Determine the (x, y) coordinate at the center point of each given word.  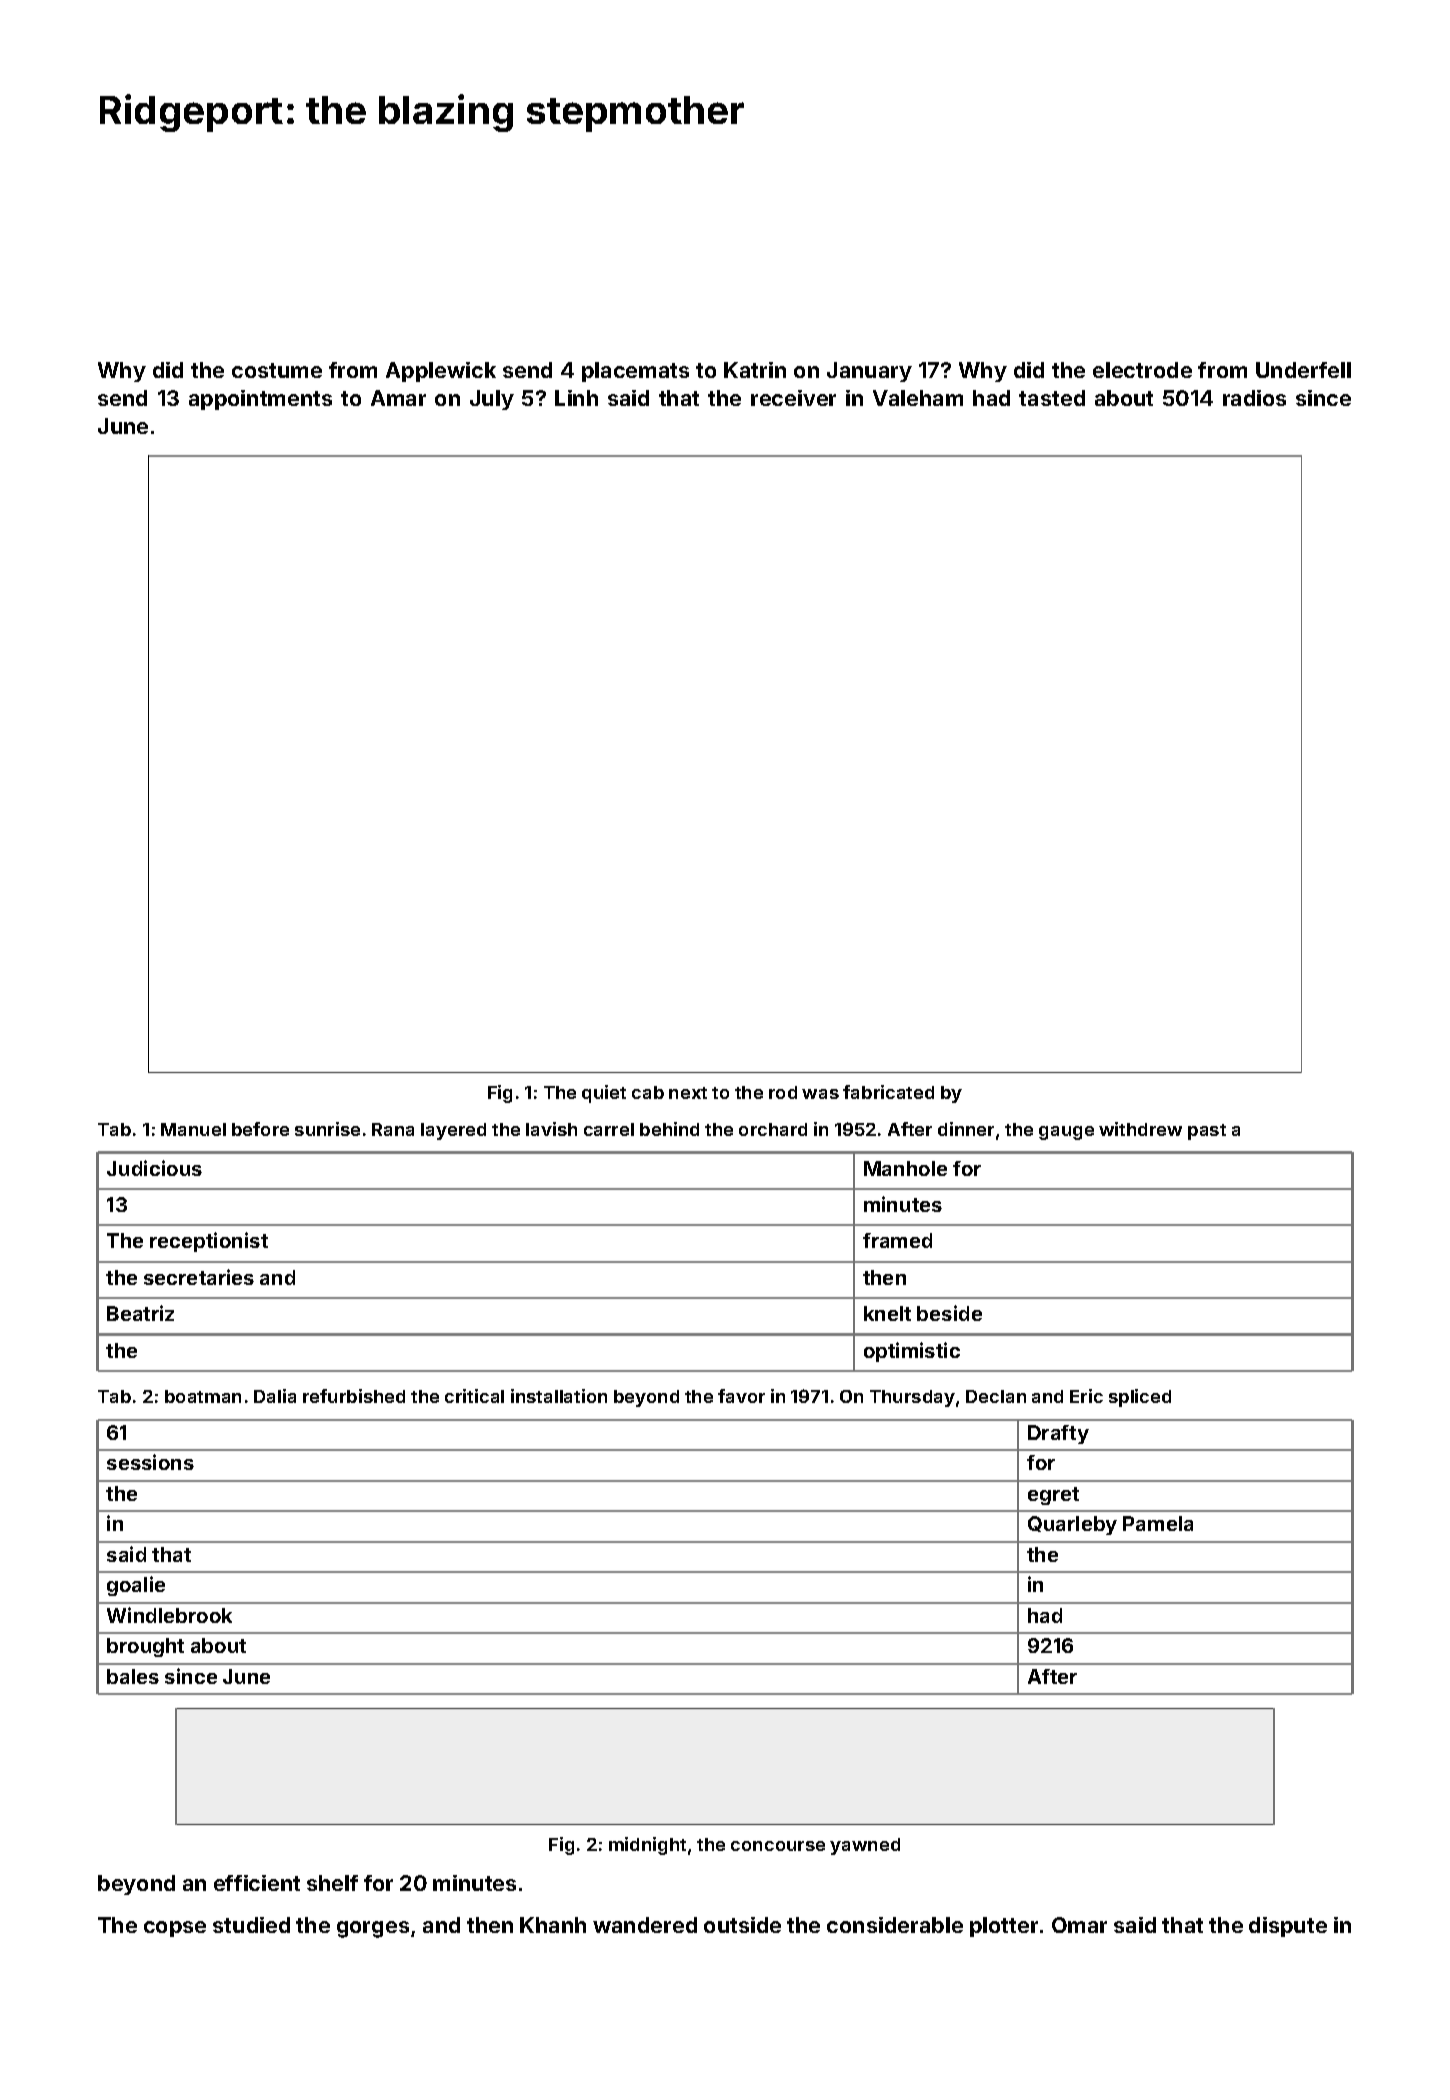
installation (559, 1396)
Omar (1079, 1925)
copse (175, 1929)
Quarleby (1072, 1525)
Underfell (1303, 370)
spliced (1140, 1398)
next (688, 1093)
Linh (576, 398)
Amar (398, 398)
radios (1254, 398)
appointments (260, 400)
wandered (645, 1925)
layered (453, 1131)
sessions (150, 1462)
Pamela (1158, 1523)
